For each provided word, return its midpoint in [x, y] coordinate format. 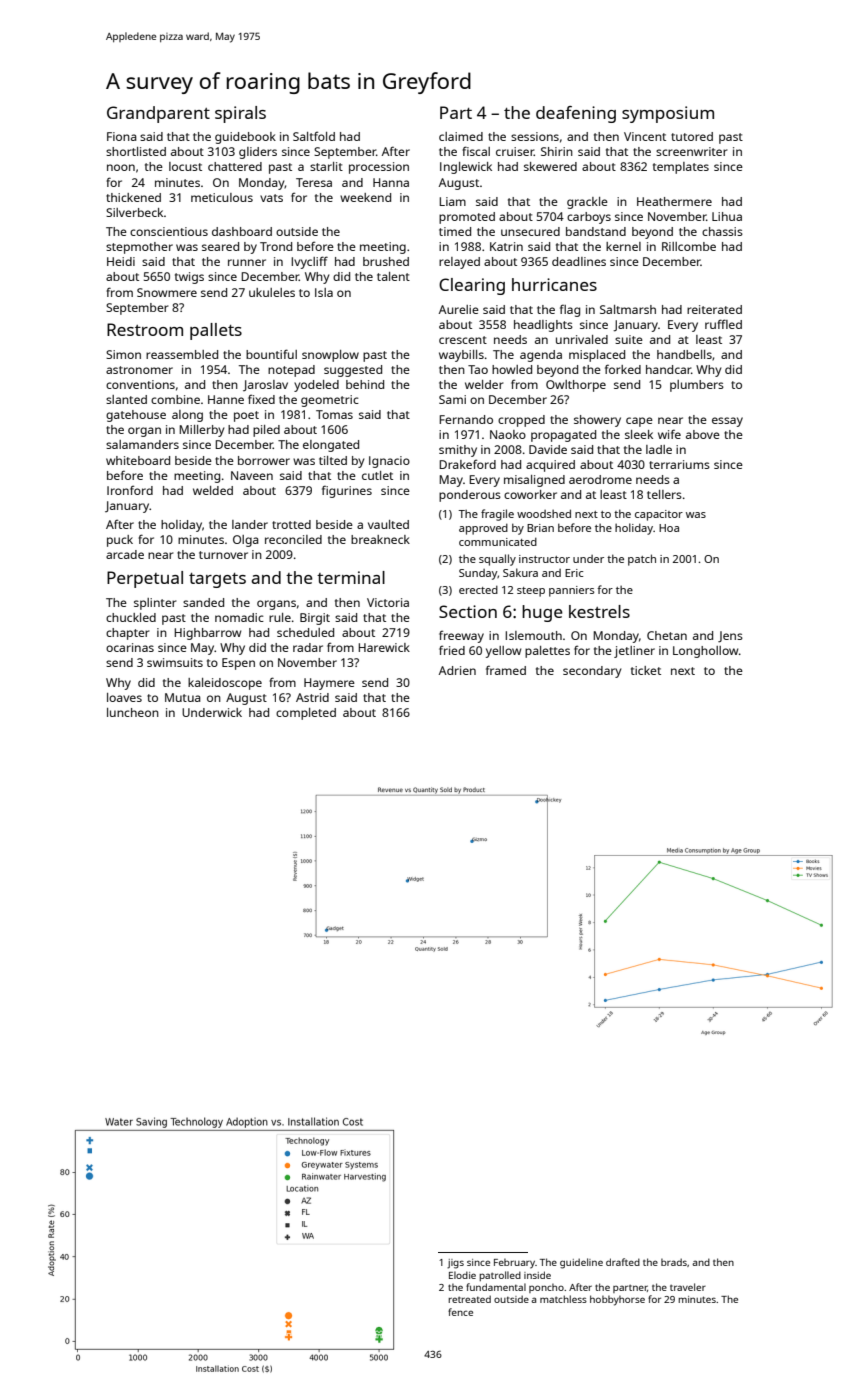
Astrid [312, 697]
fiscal [476, 151]
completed [306, 714]
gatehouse [136, 416]
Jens [730, 637]
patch [642, 560]
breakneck [380, 539]
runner [247, 262]
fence [460, 1312]
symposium [668, 114]
